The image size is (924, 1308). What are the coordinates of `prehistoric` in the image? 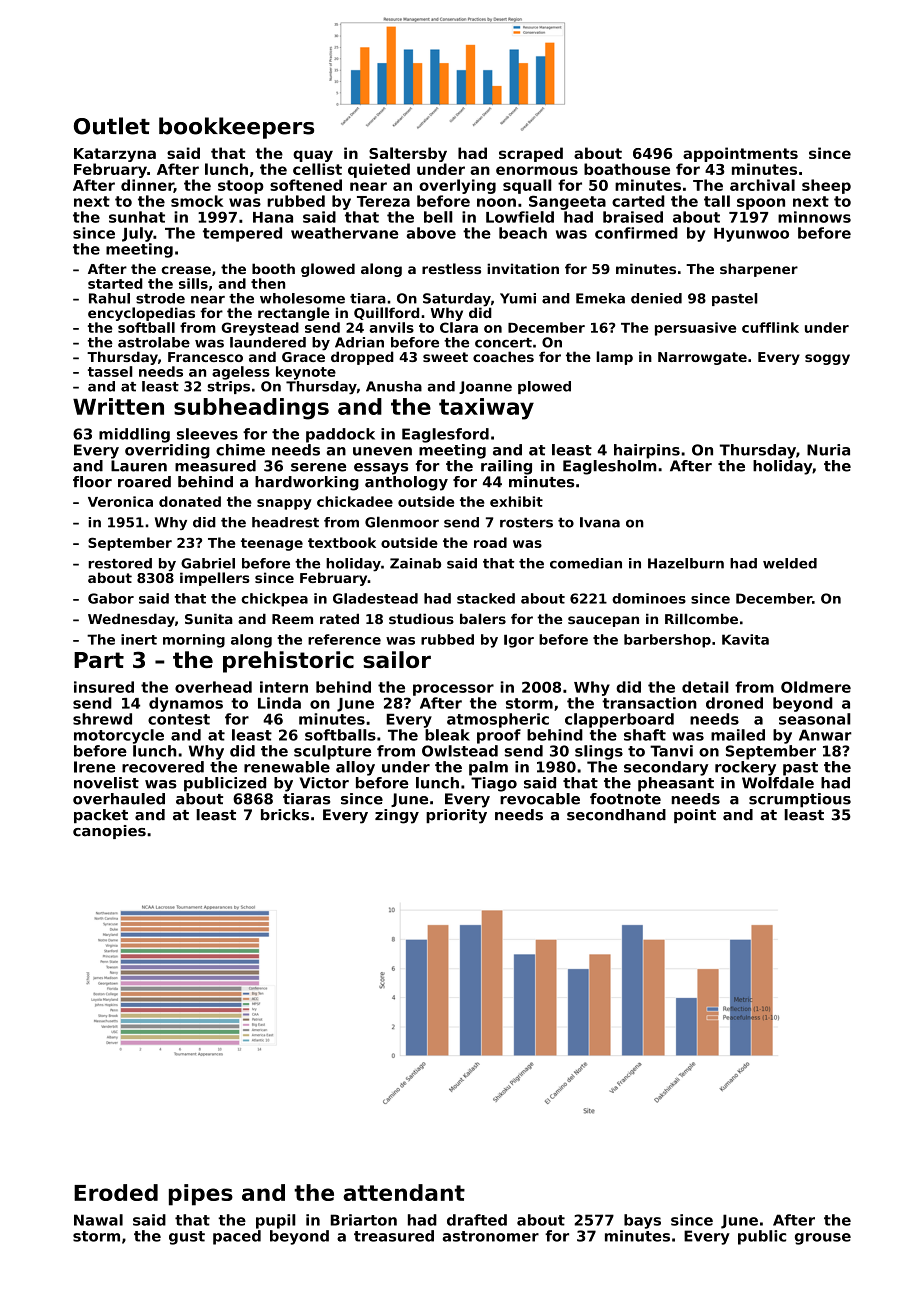 It's located at (288, 662).
